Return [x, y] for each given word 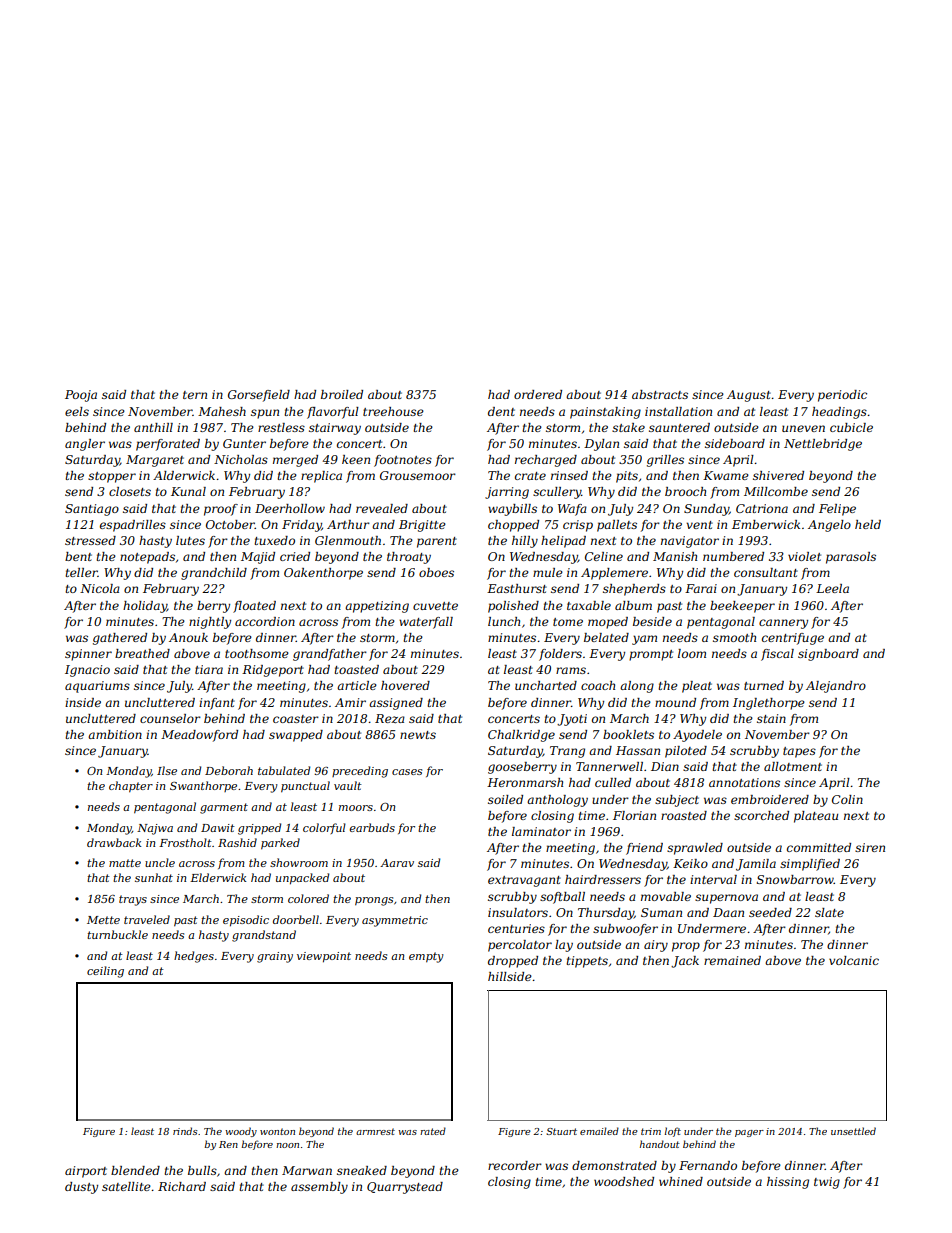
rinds [185, 1131]
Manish [675, 556]
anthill [153, 427]
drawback [114, 842]
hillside [510, 976]
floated [254, 607]
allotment [793, 766]
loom [692, 653]
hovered [405, 685]
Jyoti [572, 720]
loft [672, 1132]
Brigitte [422, 526]
